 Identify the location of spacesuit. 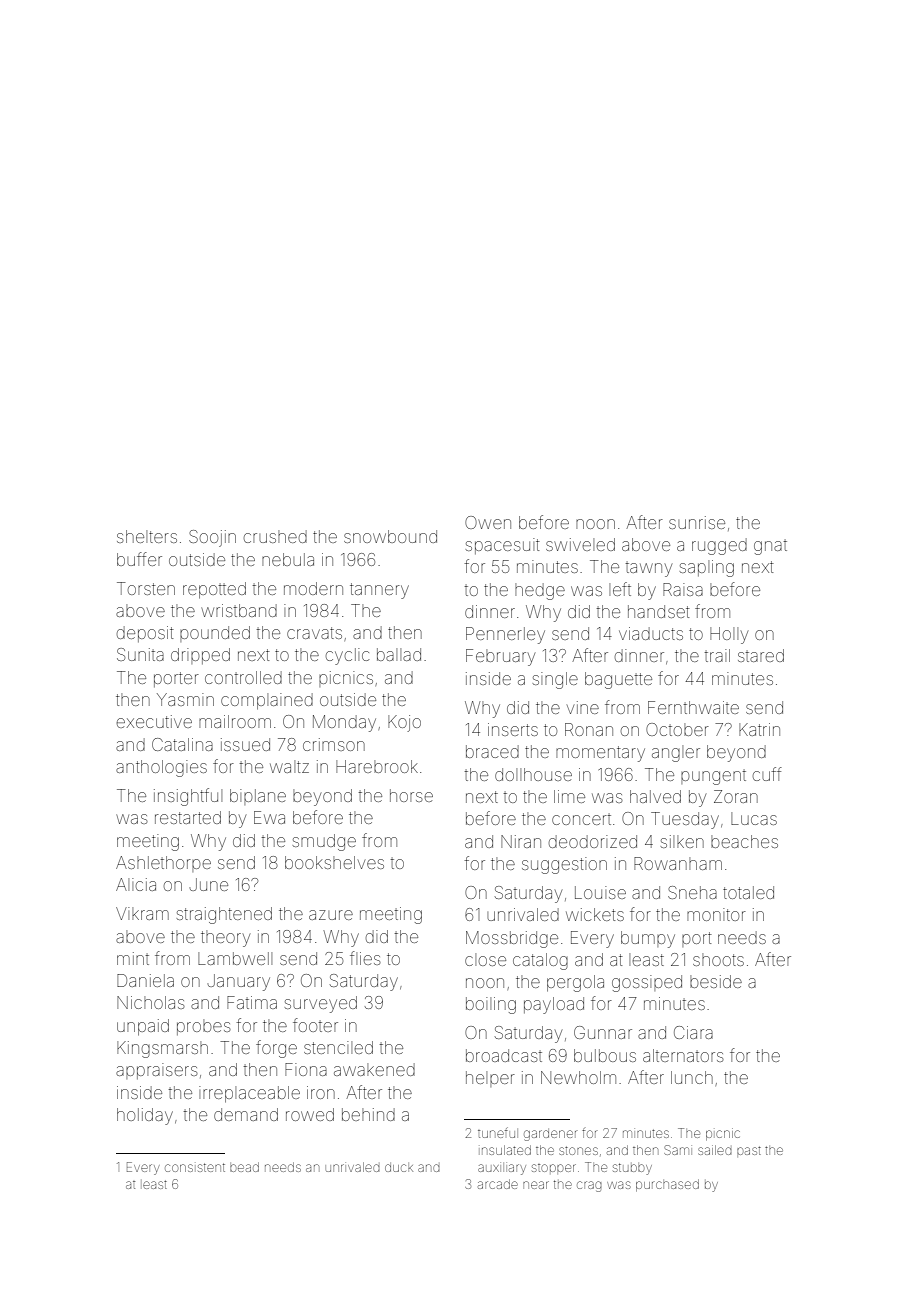
(503, 546).
